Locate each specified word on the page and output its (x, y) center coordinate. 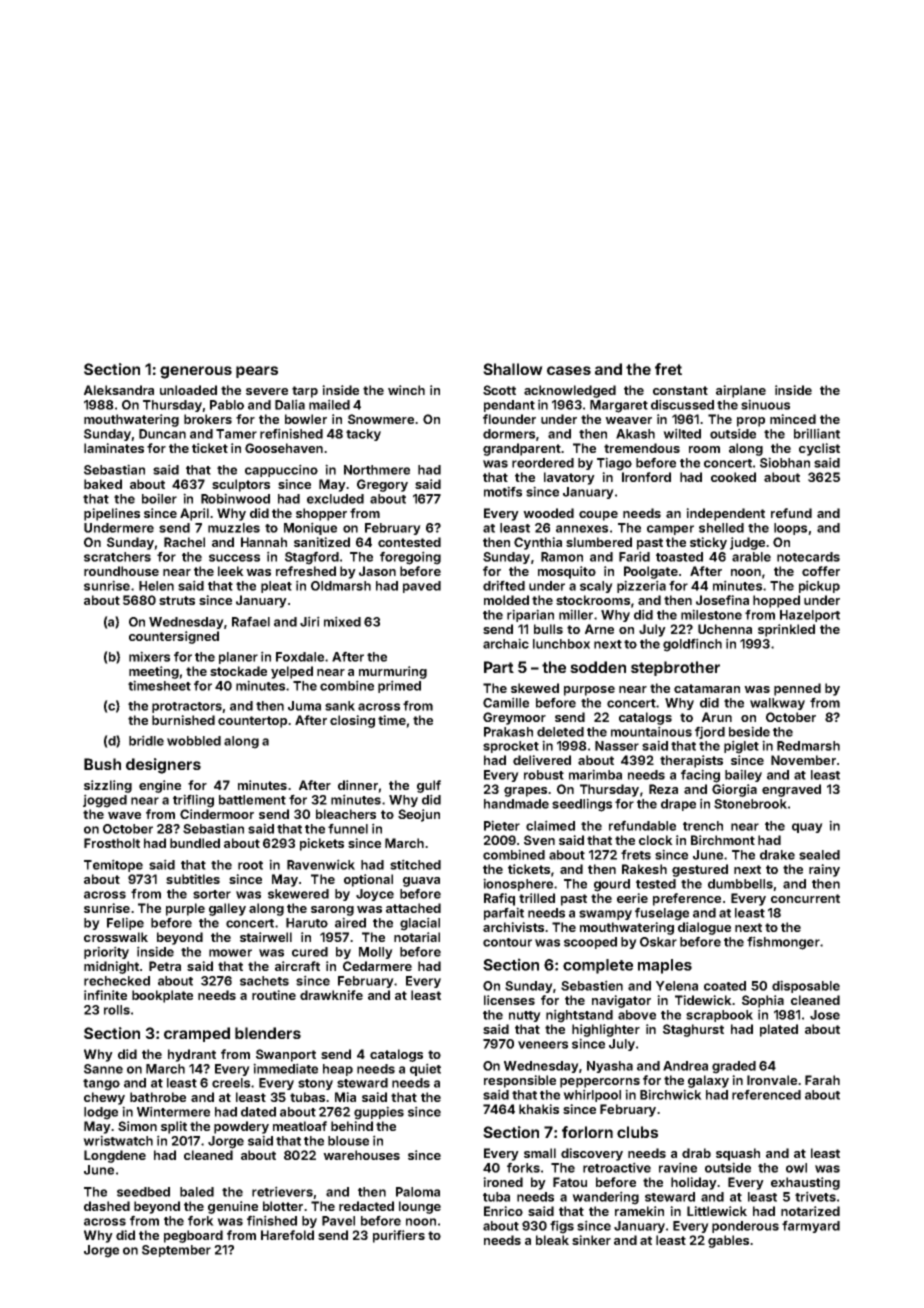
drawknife (331, 995)
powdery (241, 1127)
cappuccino (281, 470)
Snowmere (381, 419)
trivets (815, 1196)
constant (680, 390)
